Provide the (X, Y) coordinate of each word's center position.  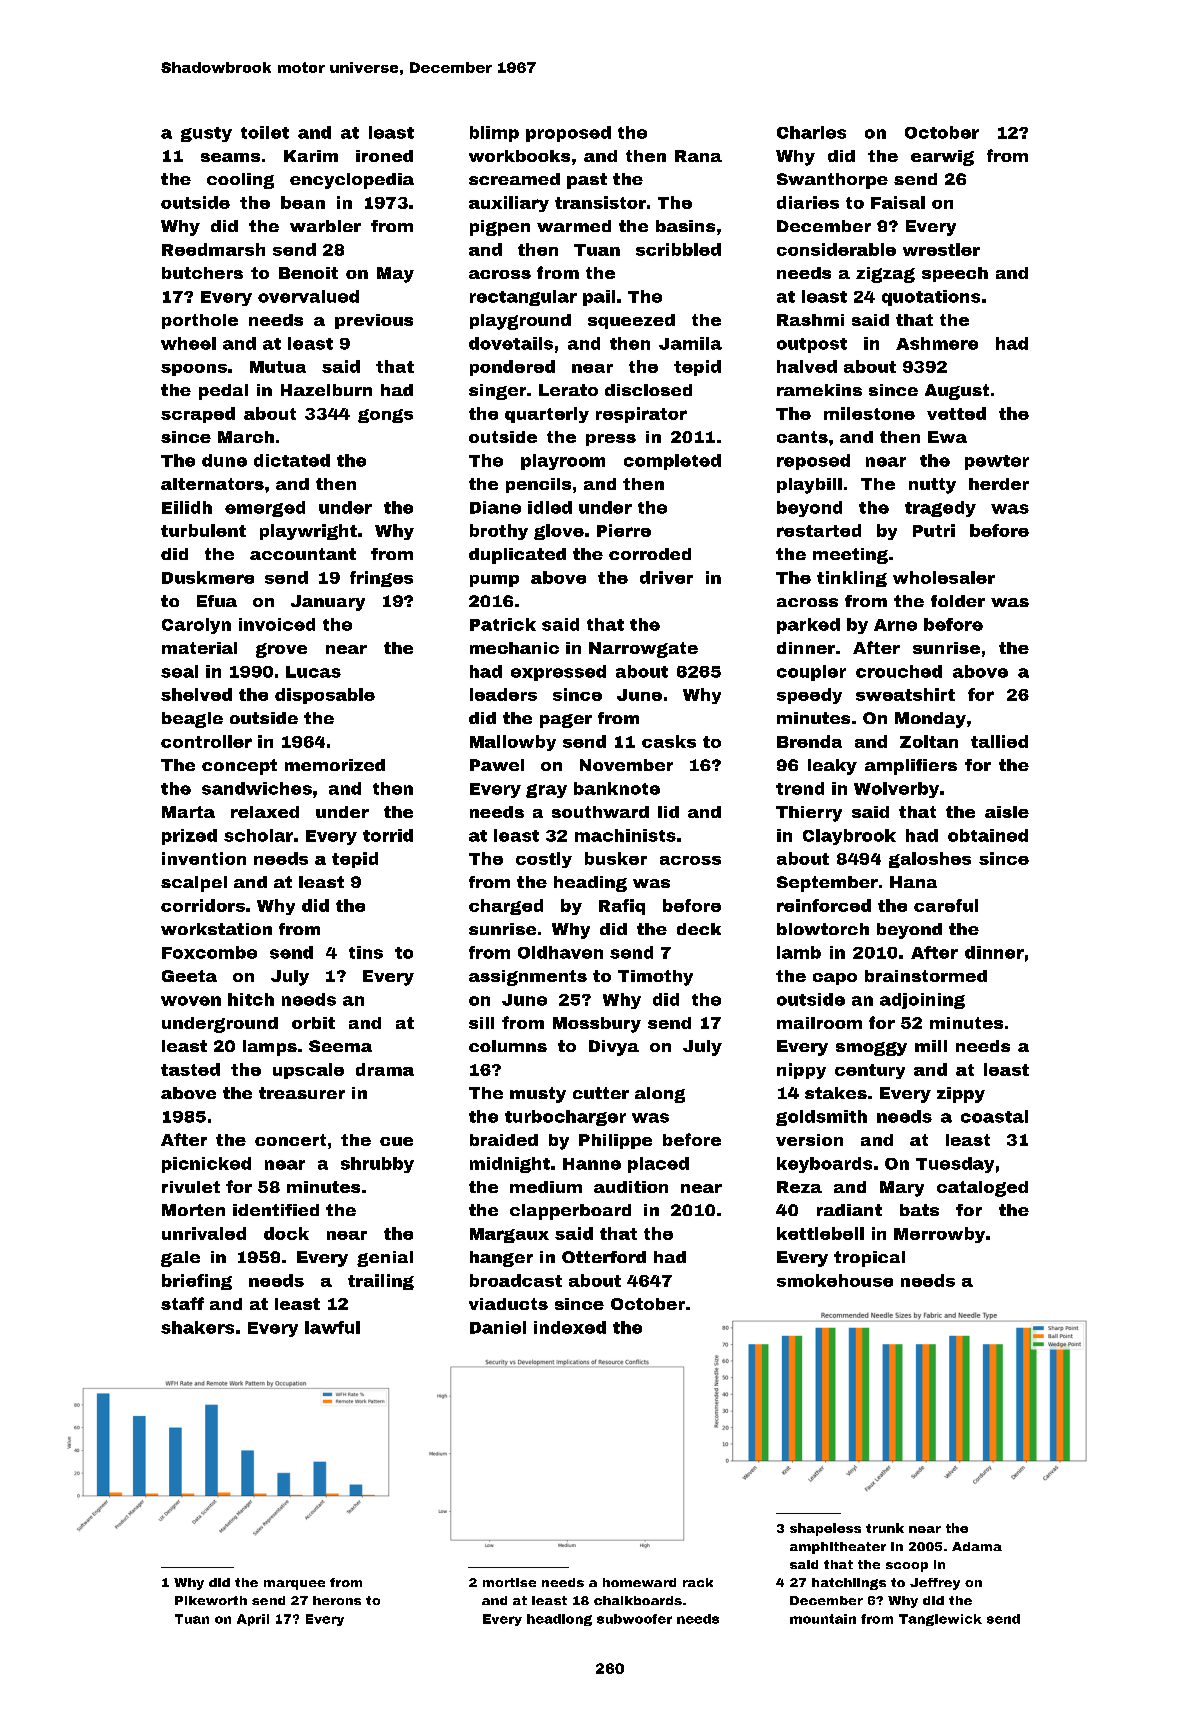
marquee (294, 1585)
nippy (801, 1071)
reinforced (824, 905)
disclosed (648, 390)
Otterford (604, 1257)
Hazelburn (326, 390)
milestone (869, 413)
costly (544, 860)
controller (206, 741)
